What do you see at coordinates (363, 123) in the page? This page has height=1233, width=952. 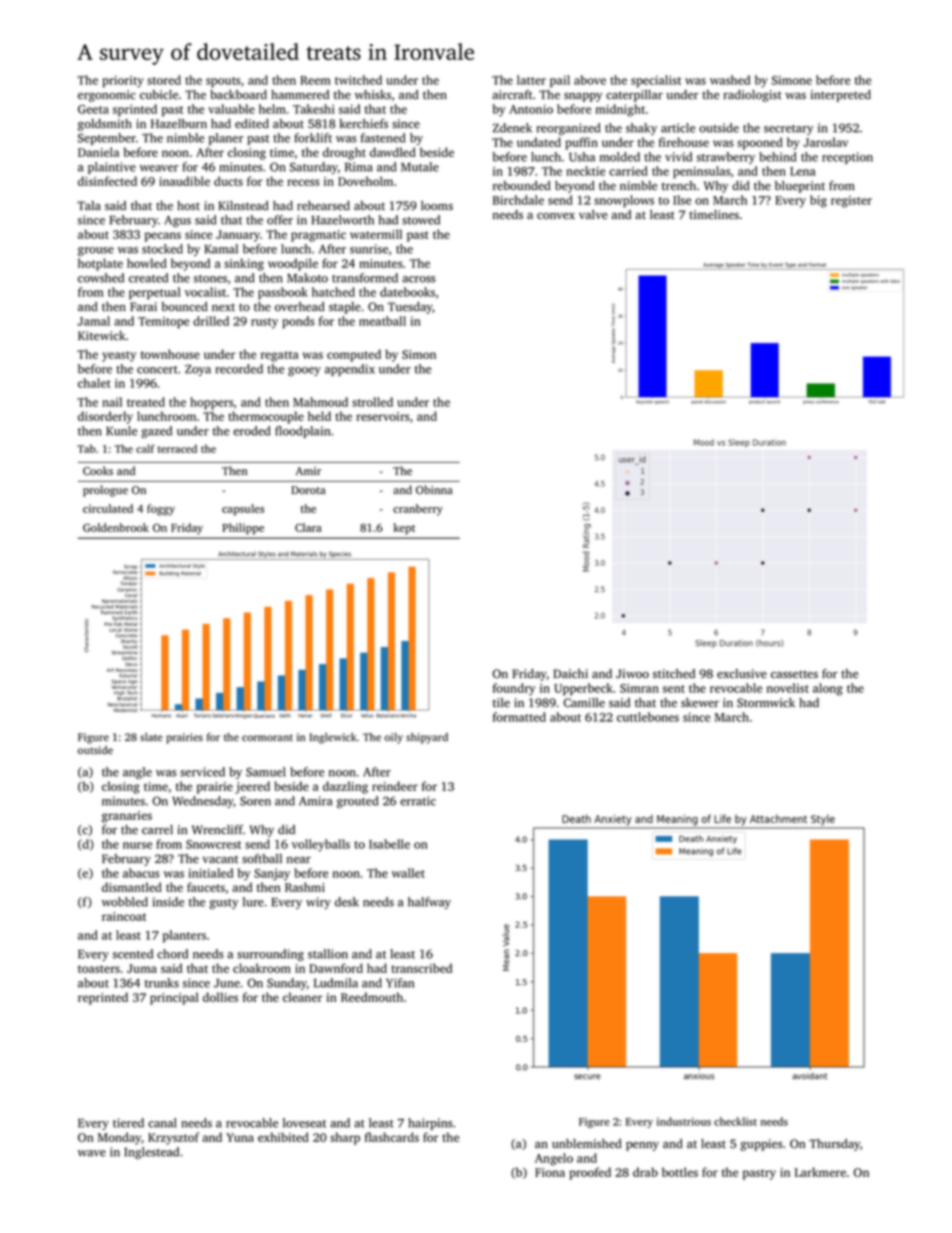 I see `kerchiefs` at bounding box center [363, 123].
